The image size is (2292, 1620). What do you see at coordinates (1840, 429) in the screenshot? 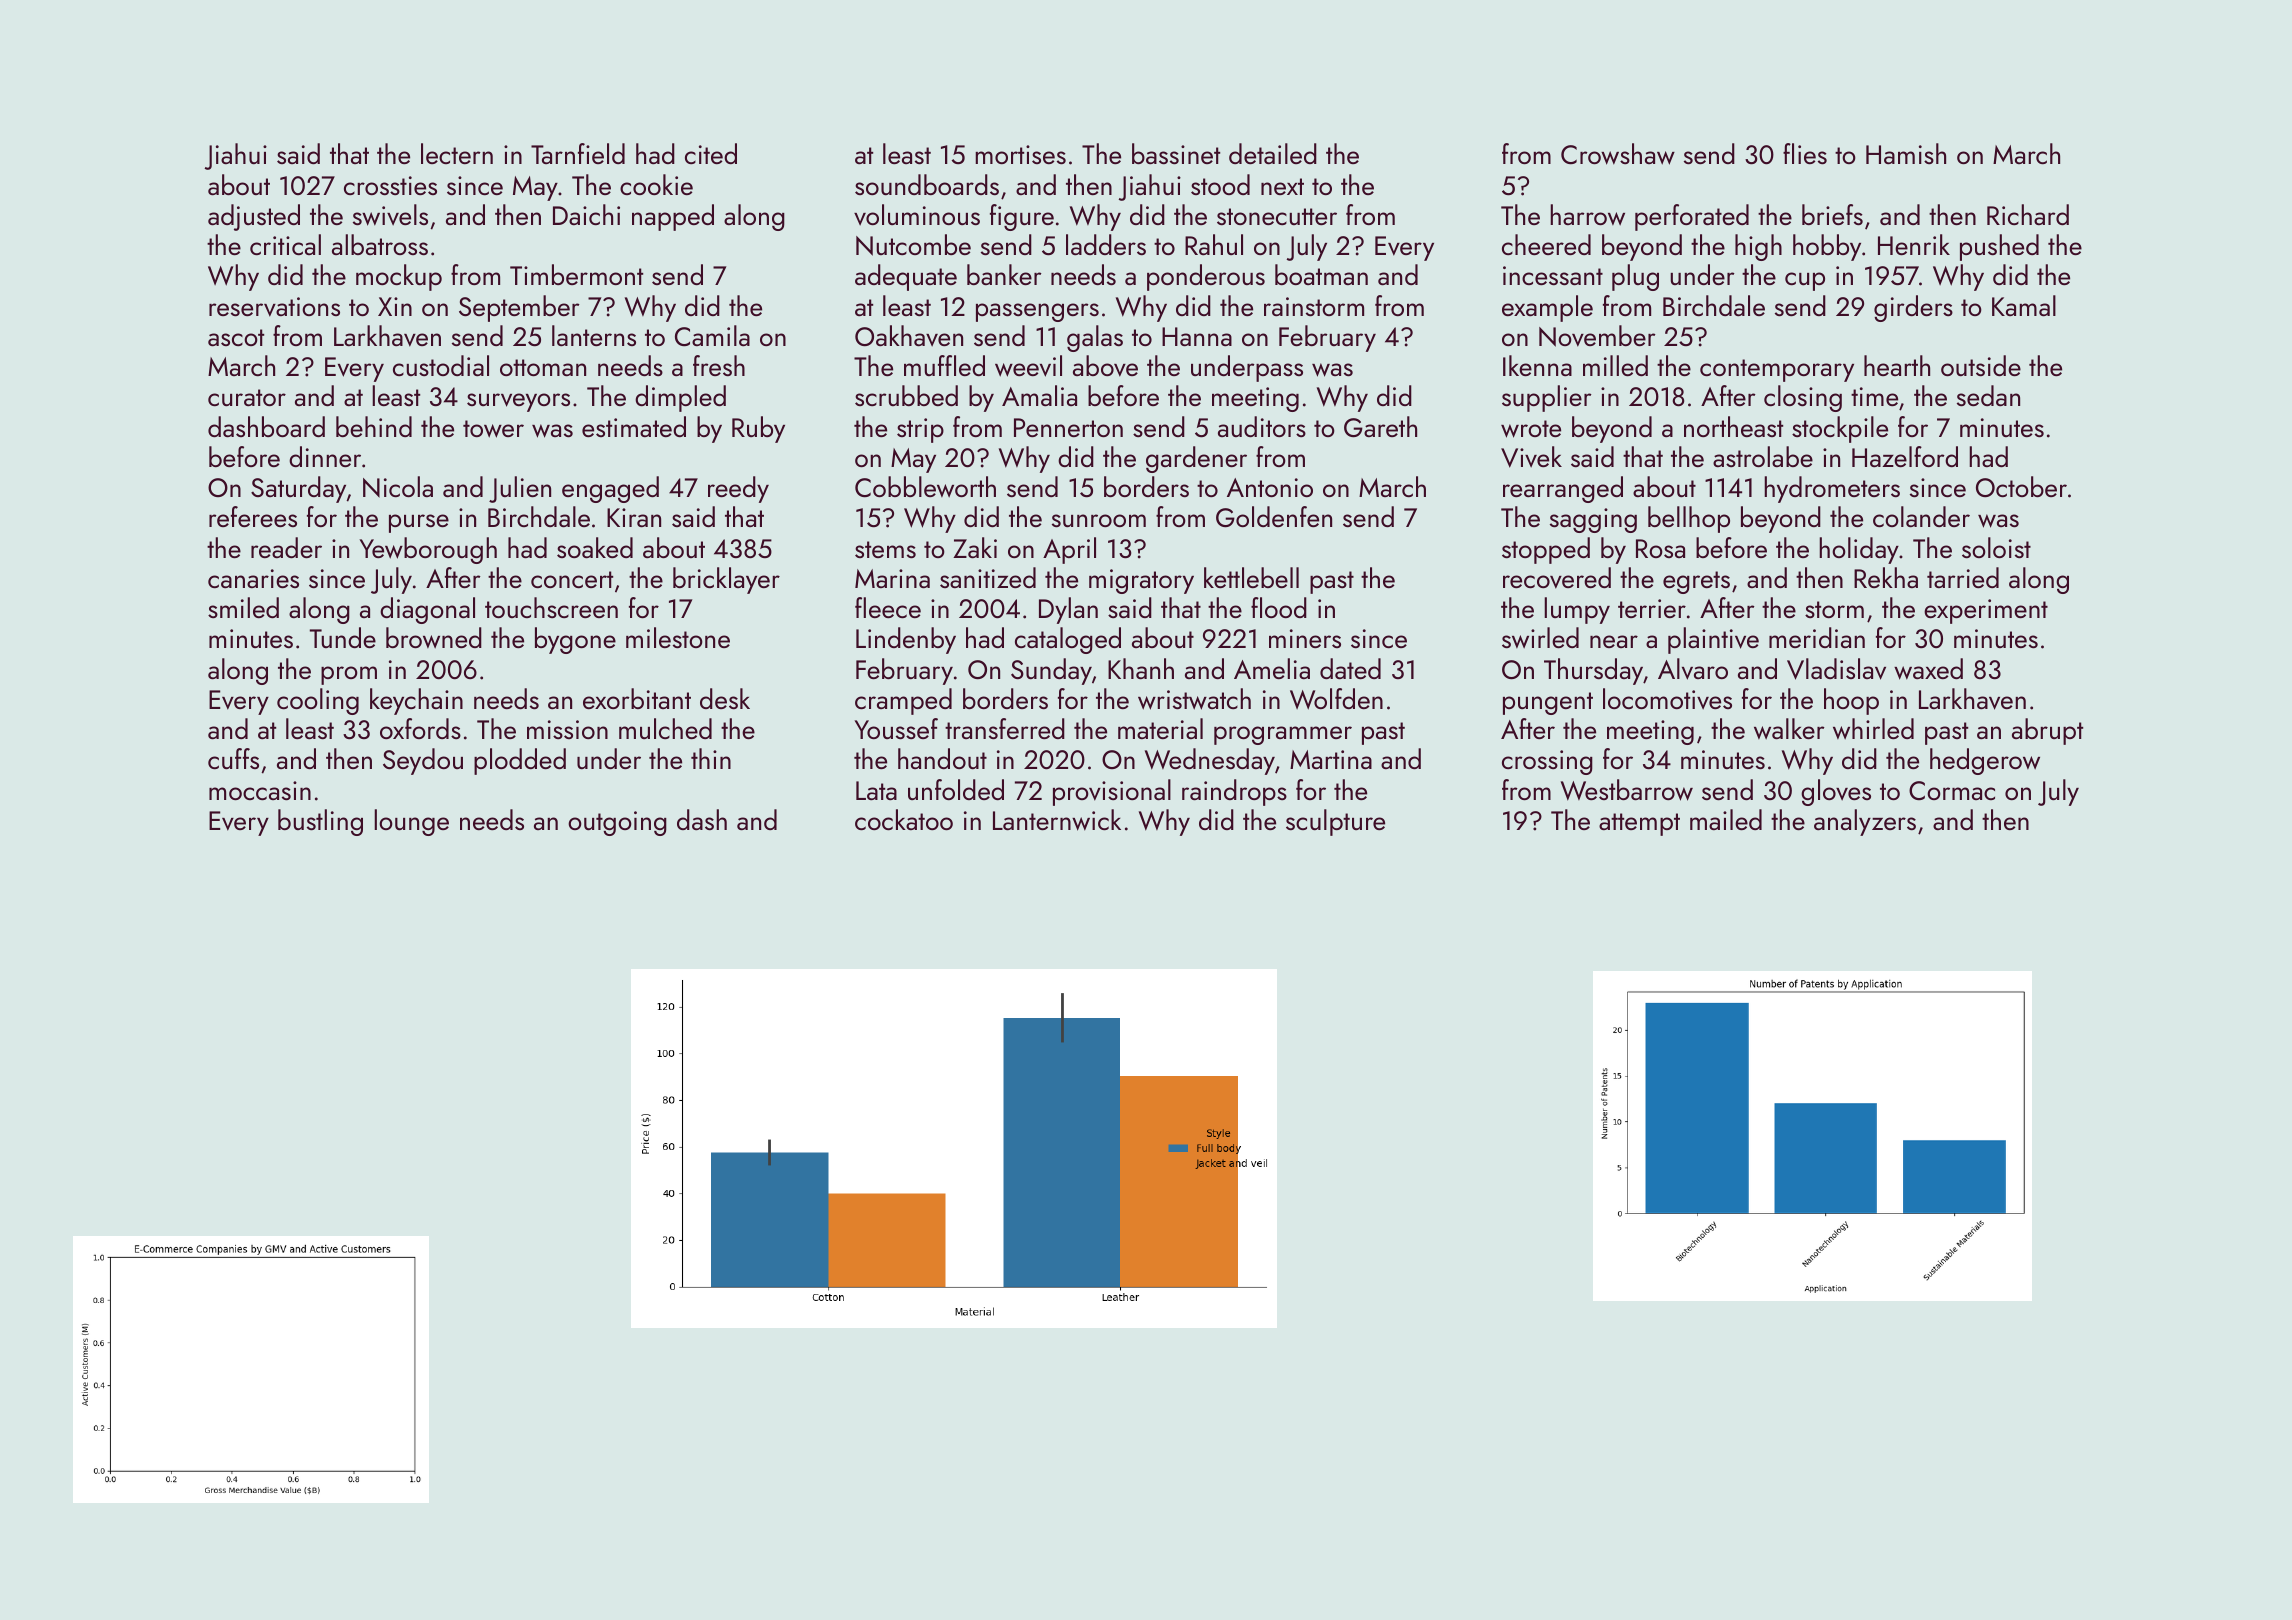
I see `stockpile` at bounding box center [1840, 429].
